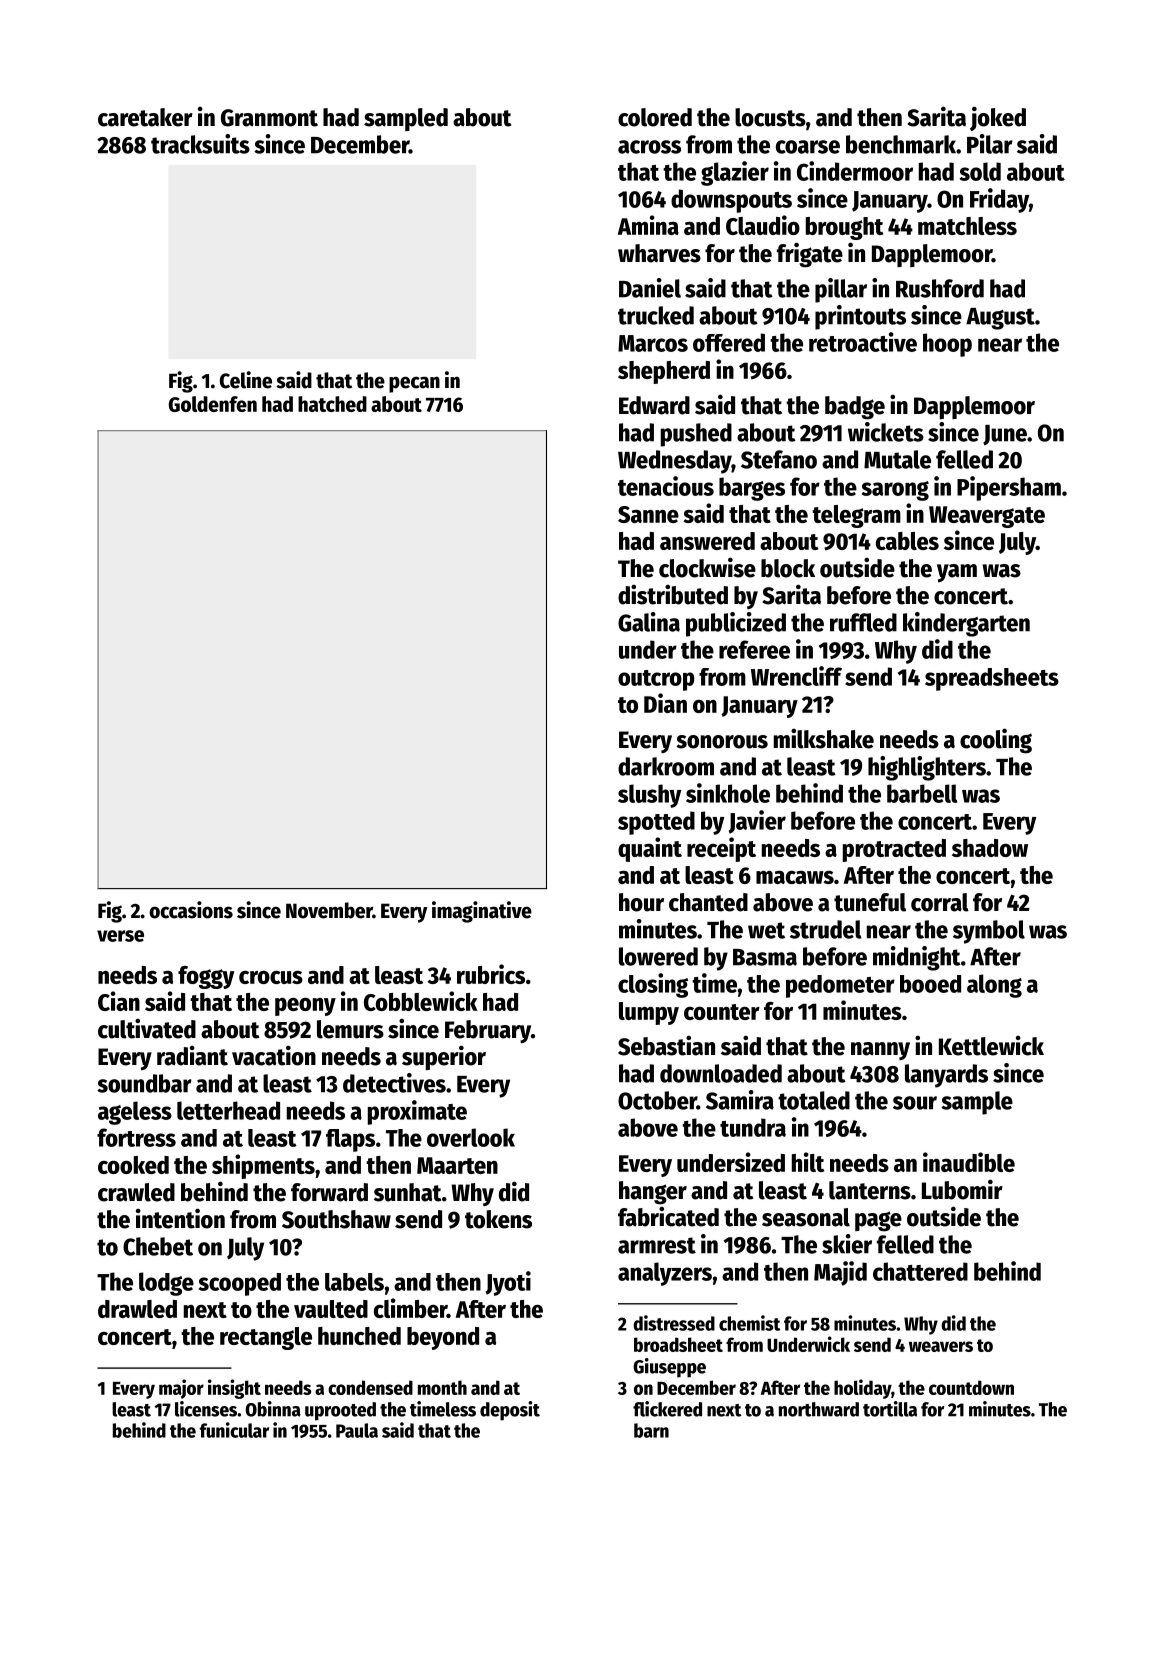 This page has width=1165, height=1654. Describe the element at coordinates (269, 118) in the page. I see `Granmont` at that location.
